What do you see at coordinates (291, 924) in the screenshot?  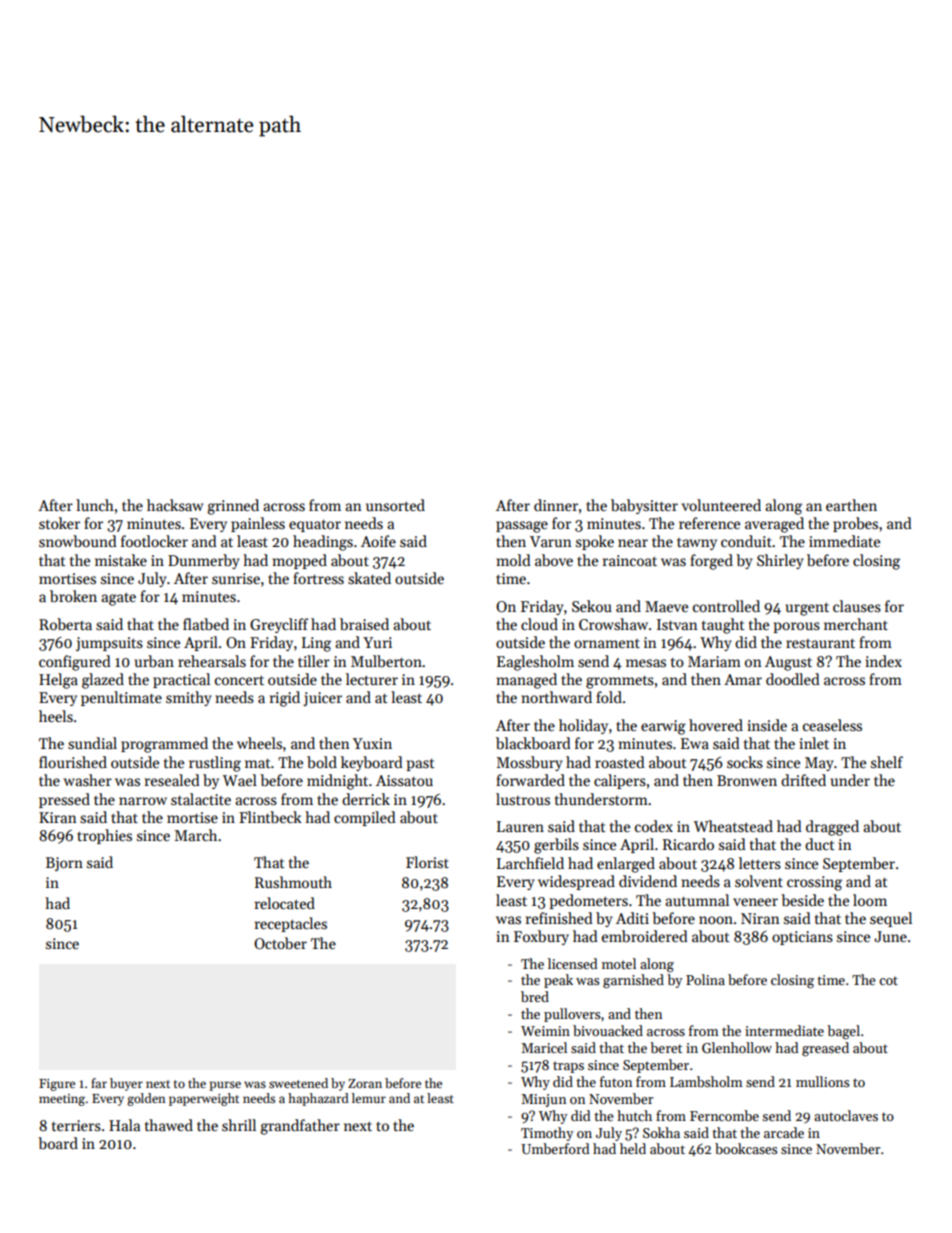 I see `receptacles` at bounding box center [291, 924].
